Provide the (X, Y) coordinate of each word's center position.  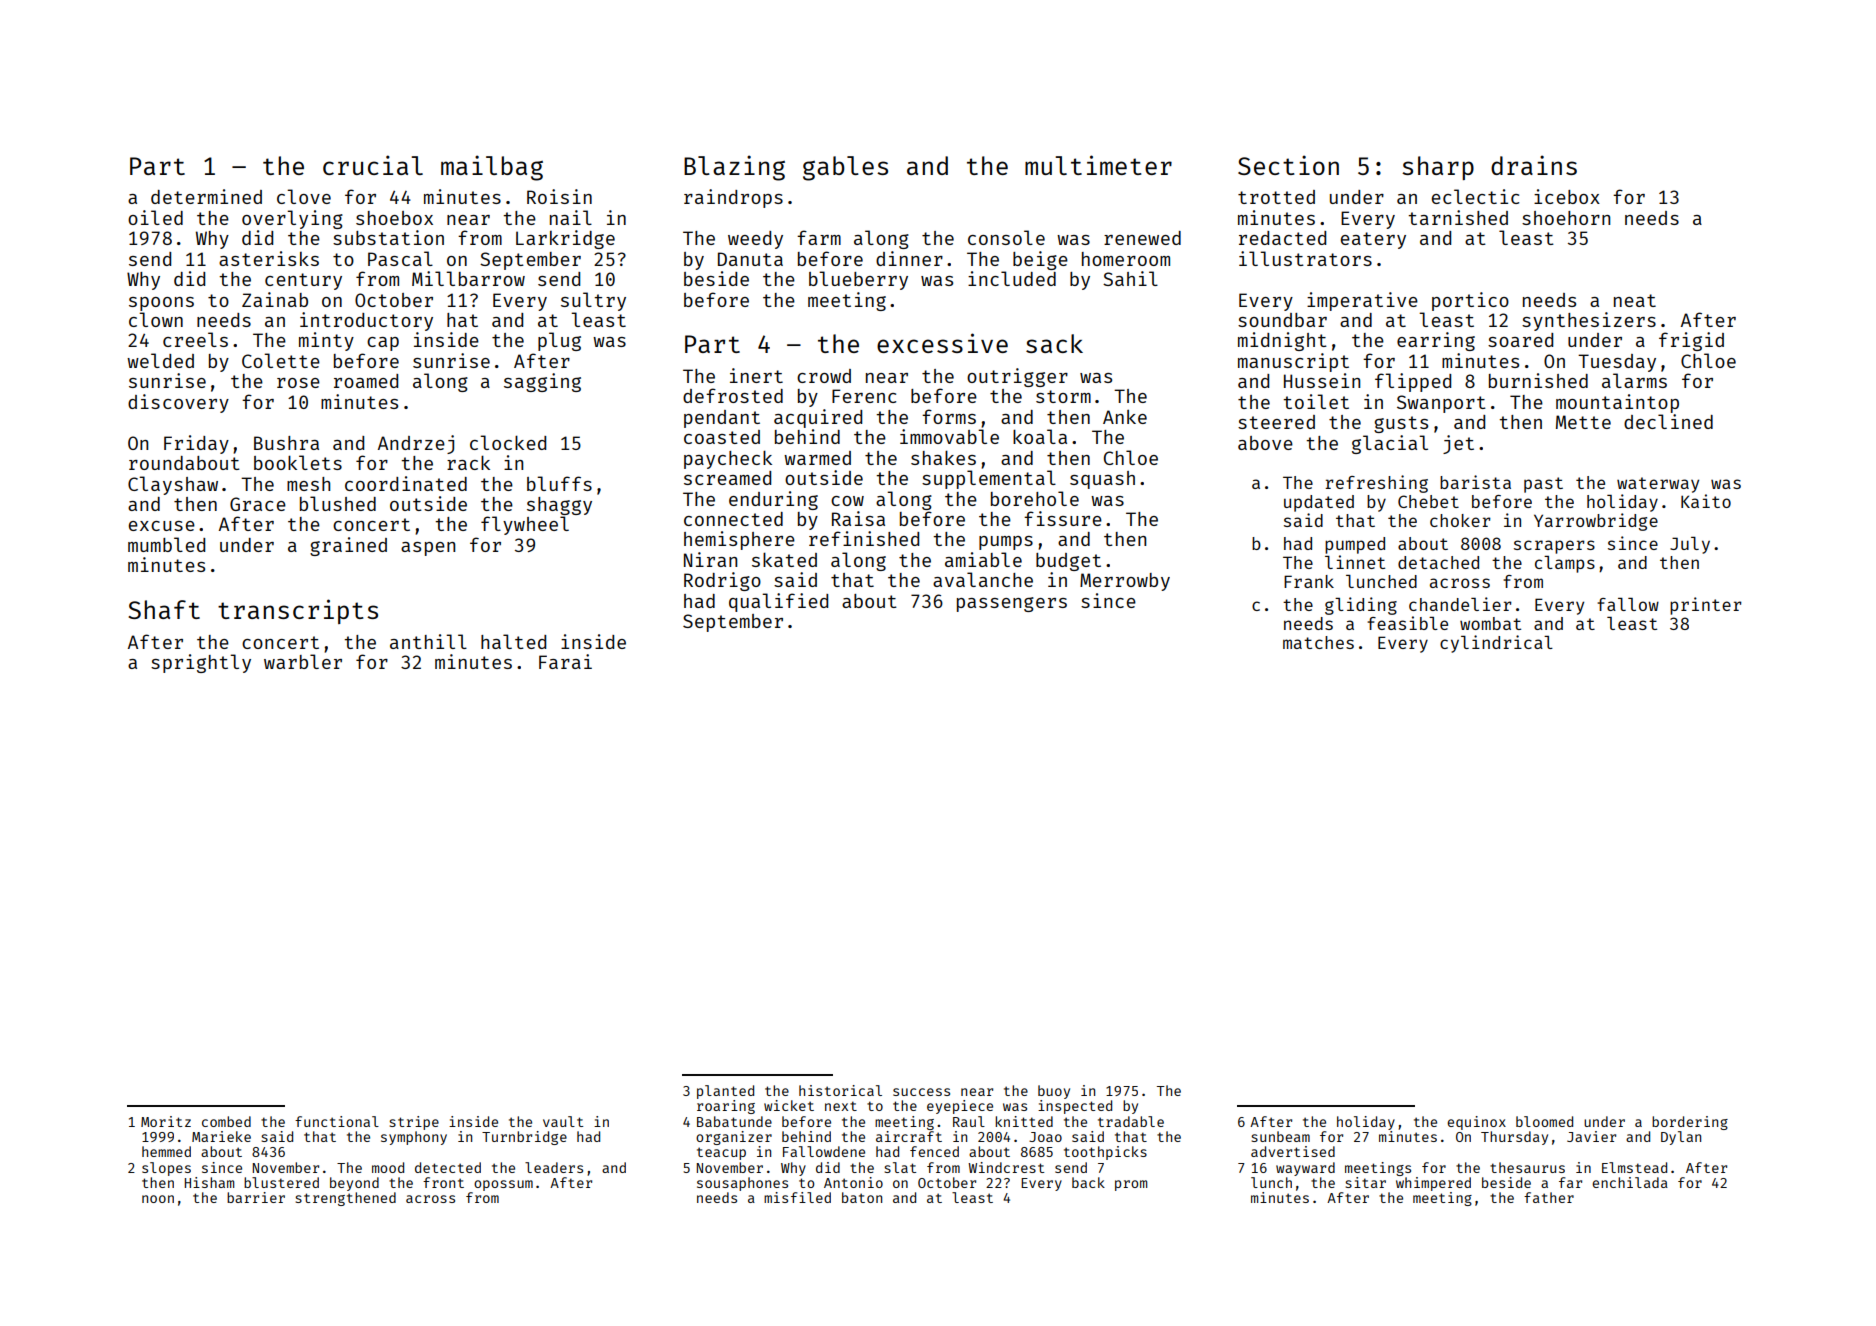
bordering (1690, 1123)
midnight (1282, 341)
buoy (1054, 1092)
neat (1635, 300)
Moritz (166, 1121)
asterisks (269, 258)
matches (1318, 642)
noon (158, 1199)
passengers (1012, 604)
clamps (1565, 564)
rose (298, 383)
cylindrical (1496, 644)
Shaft (164, 609)
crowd (824, 376)
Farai (565, 661)
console (1006, 237)
